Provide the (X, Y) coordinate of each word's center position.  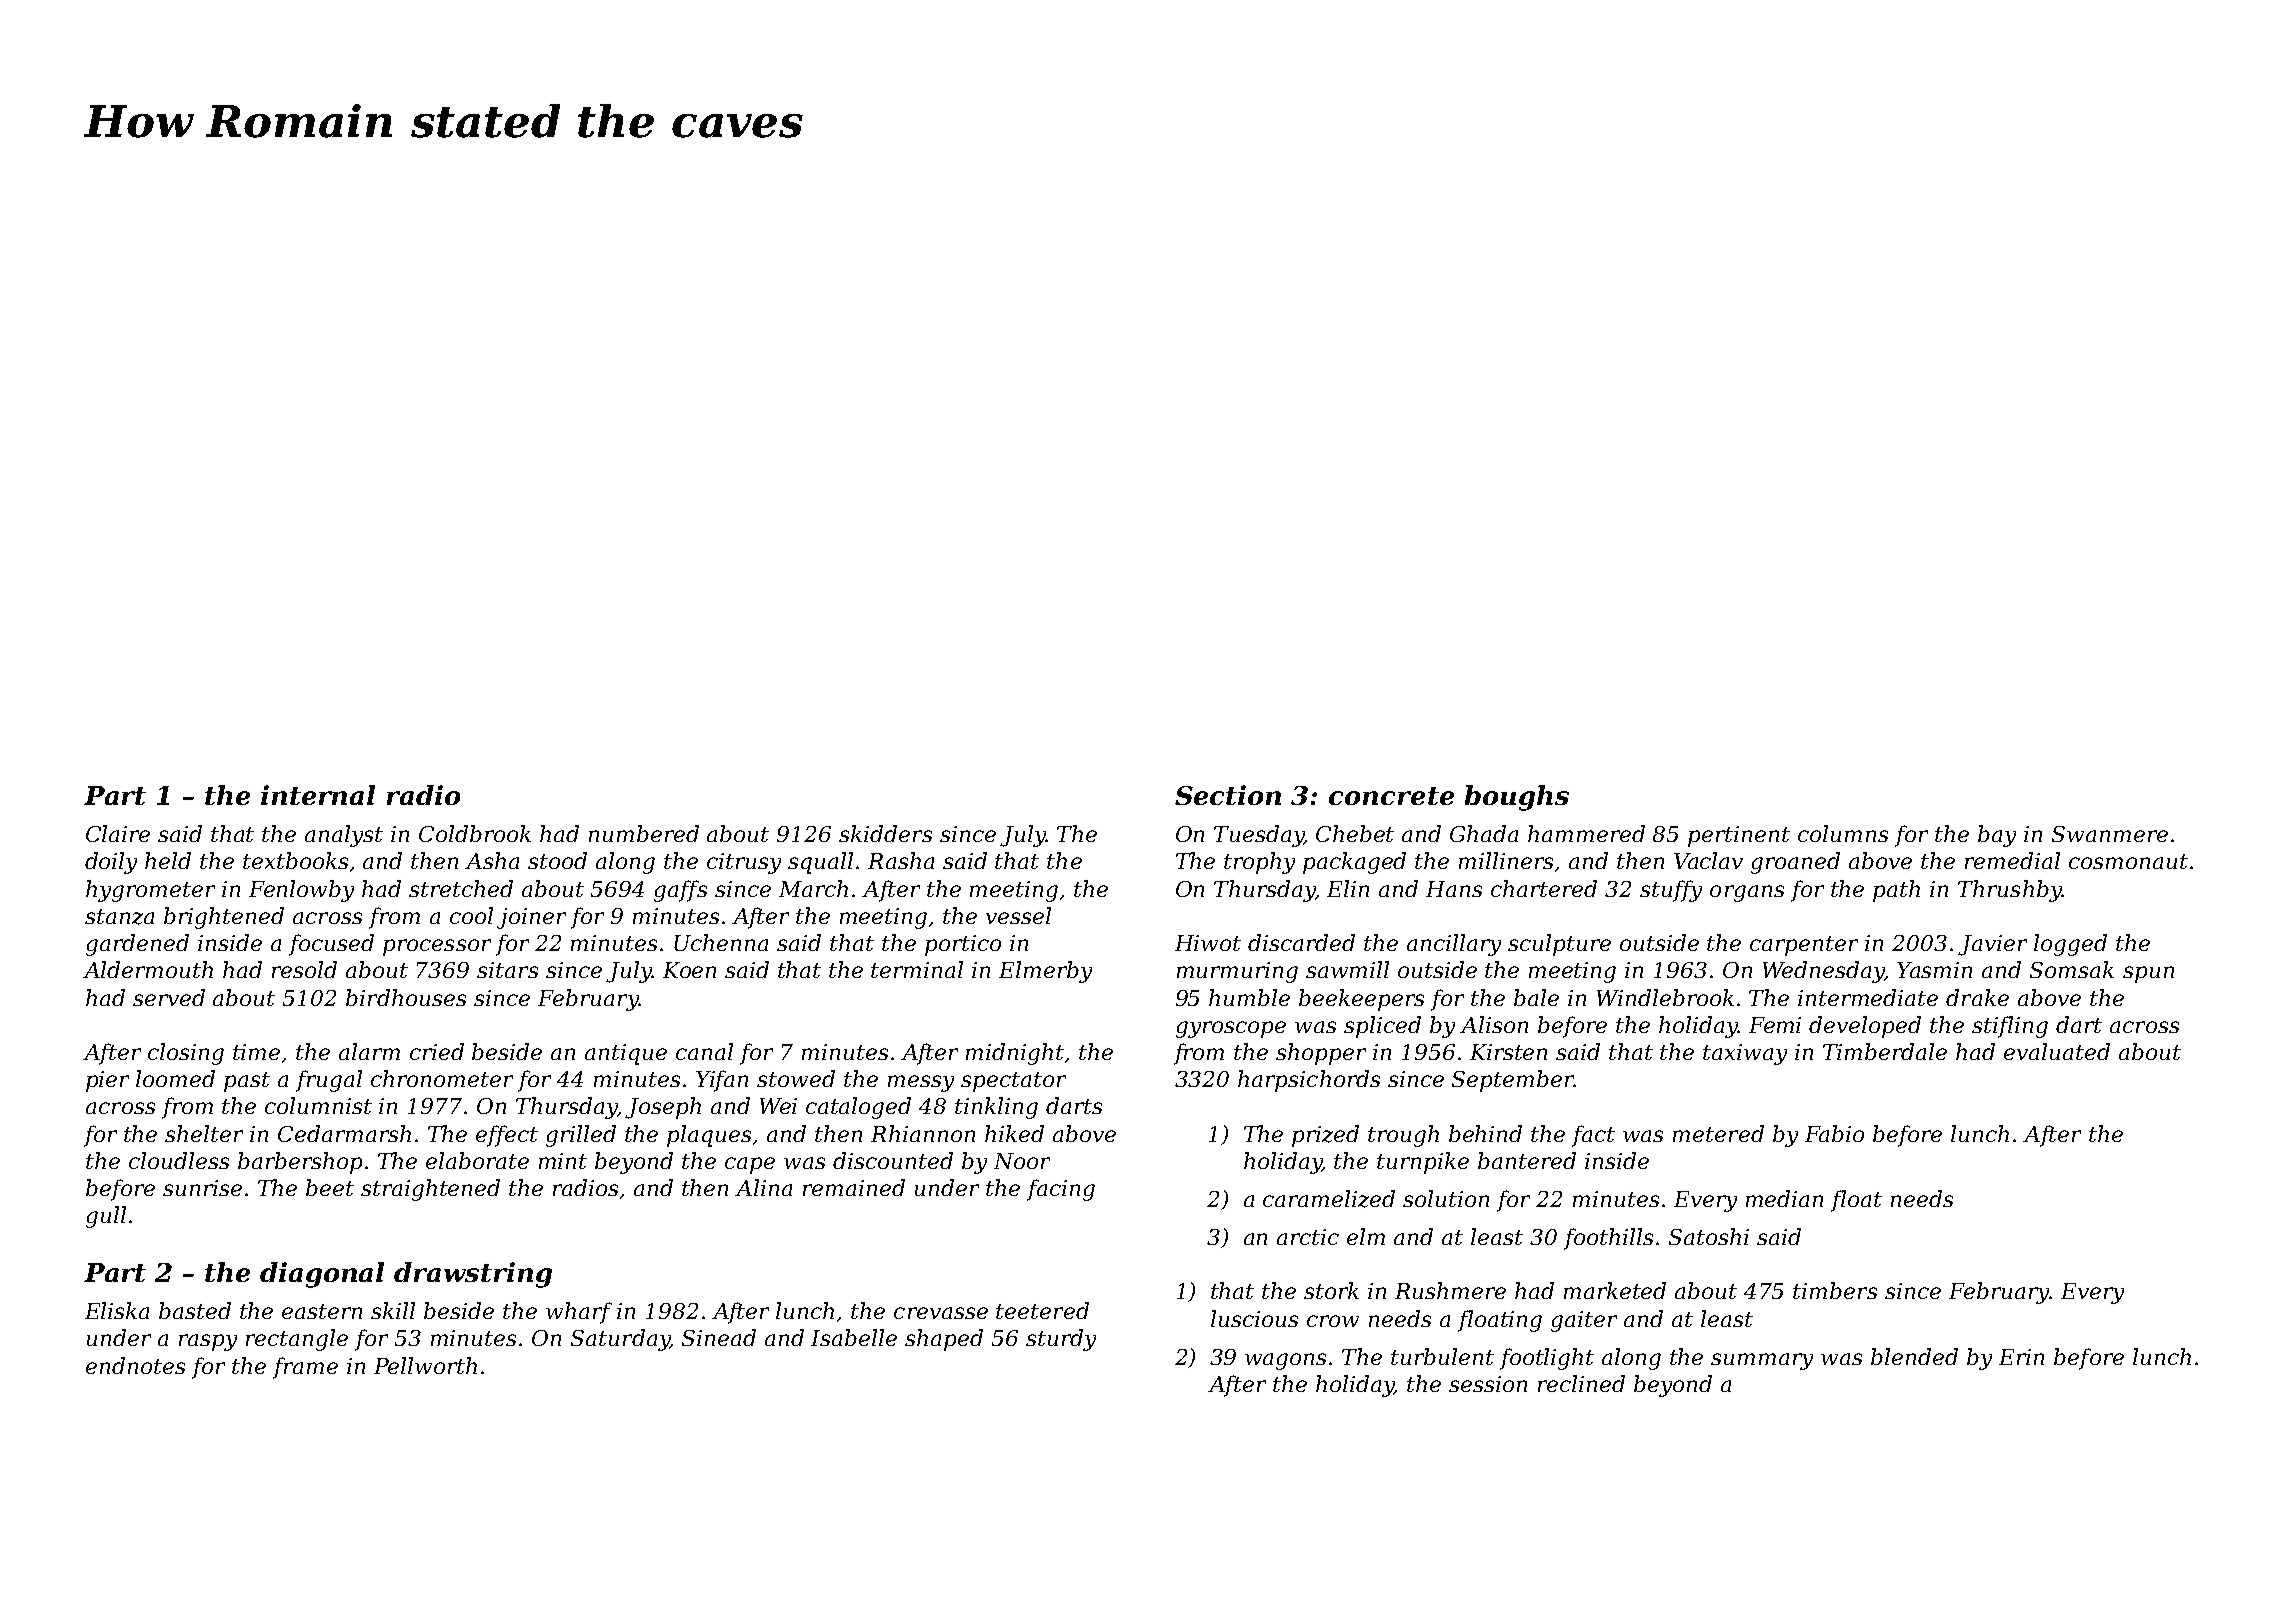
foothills (1608, 1239)
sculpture (1559, 945)
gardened (137, 945)
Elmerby (1045, 972)
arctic (1308, 1237)
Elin (1348, 888)
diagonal (322, 1275)
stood (557, 860)
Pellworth (425, 1365)
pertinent (1739, 836)
